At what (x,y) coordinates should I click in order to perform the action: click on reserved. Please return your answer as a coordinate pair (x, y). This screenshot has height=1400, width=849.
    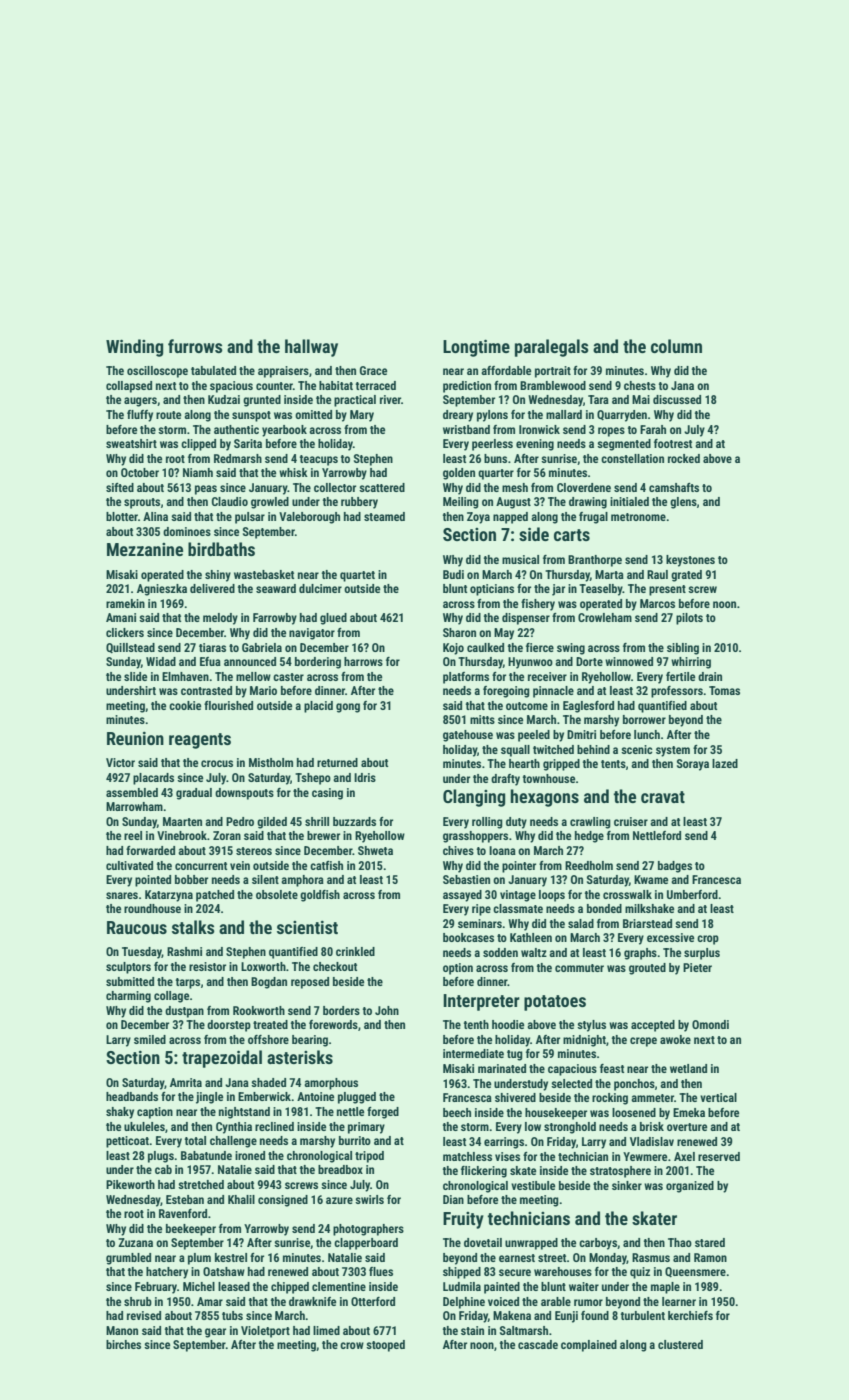
    Looking at the image, I should click on (719, 1156).
